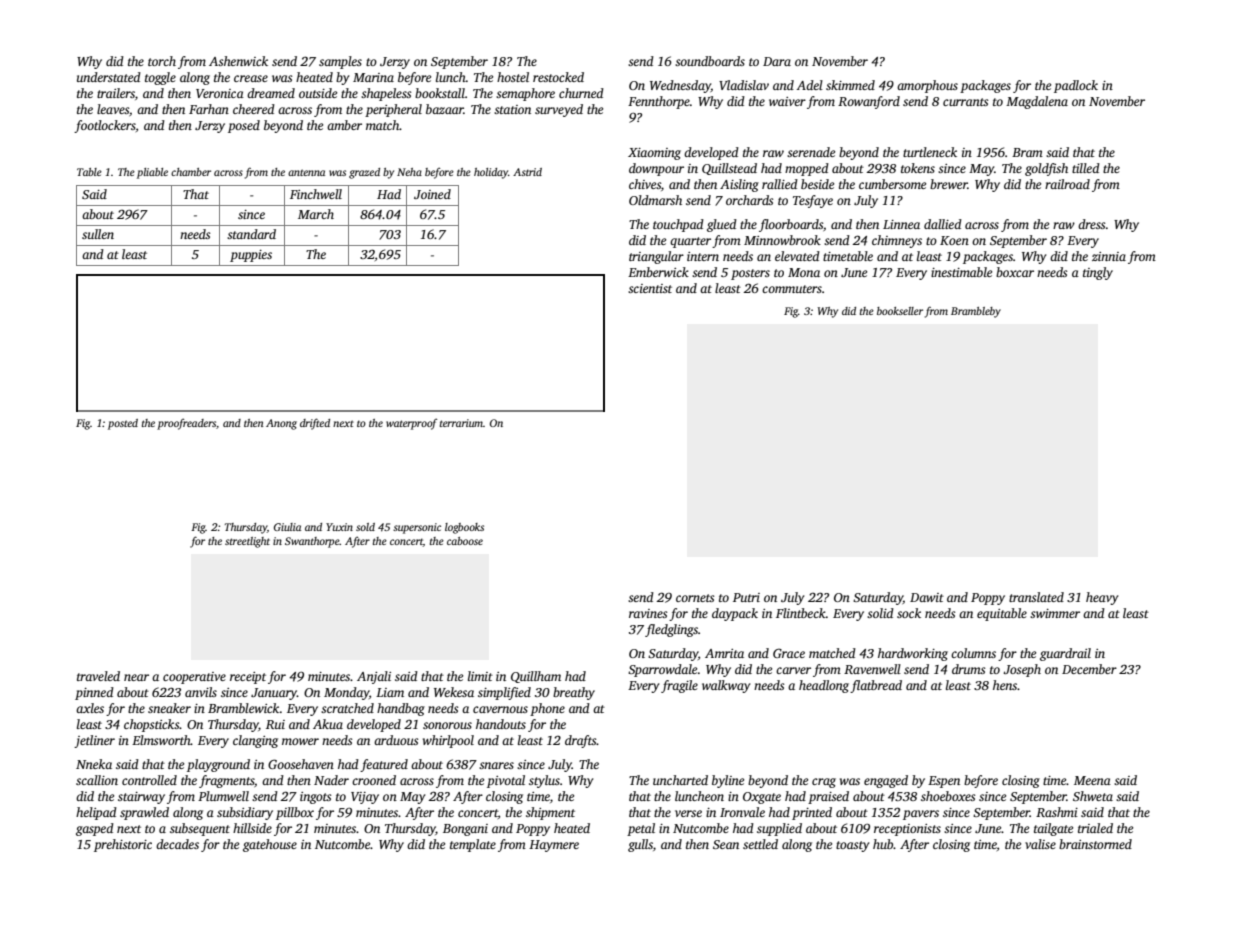 The image size is (1233, 952). What do you see at coordinates (954, 240) in the screenshot?
I see `Koen` at bounding box center [954, 240].
